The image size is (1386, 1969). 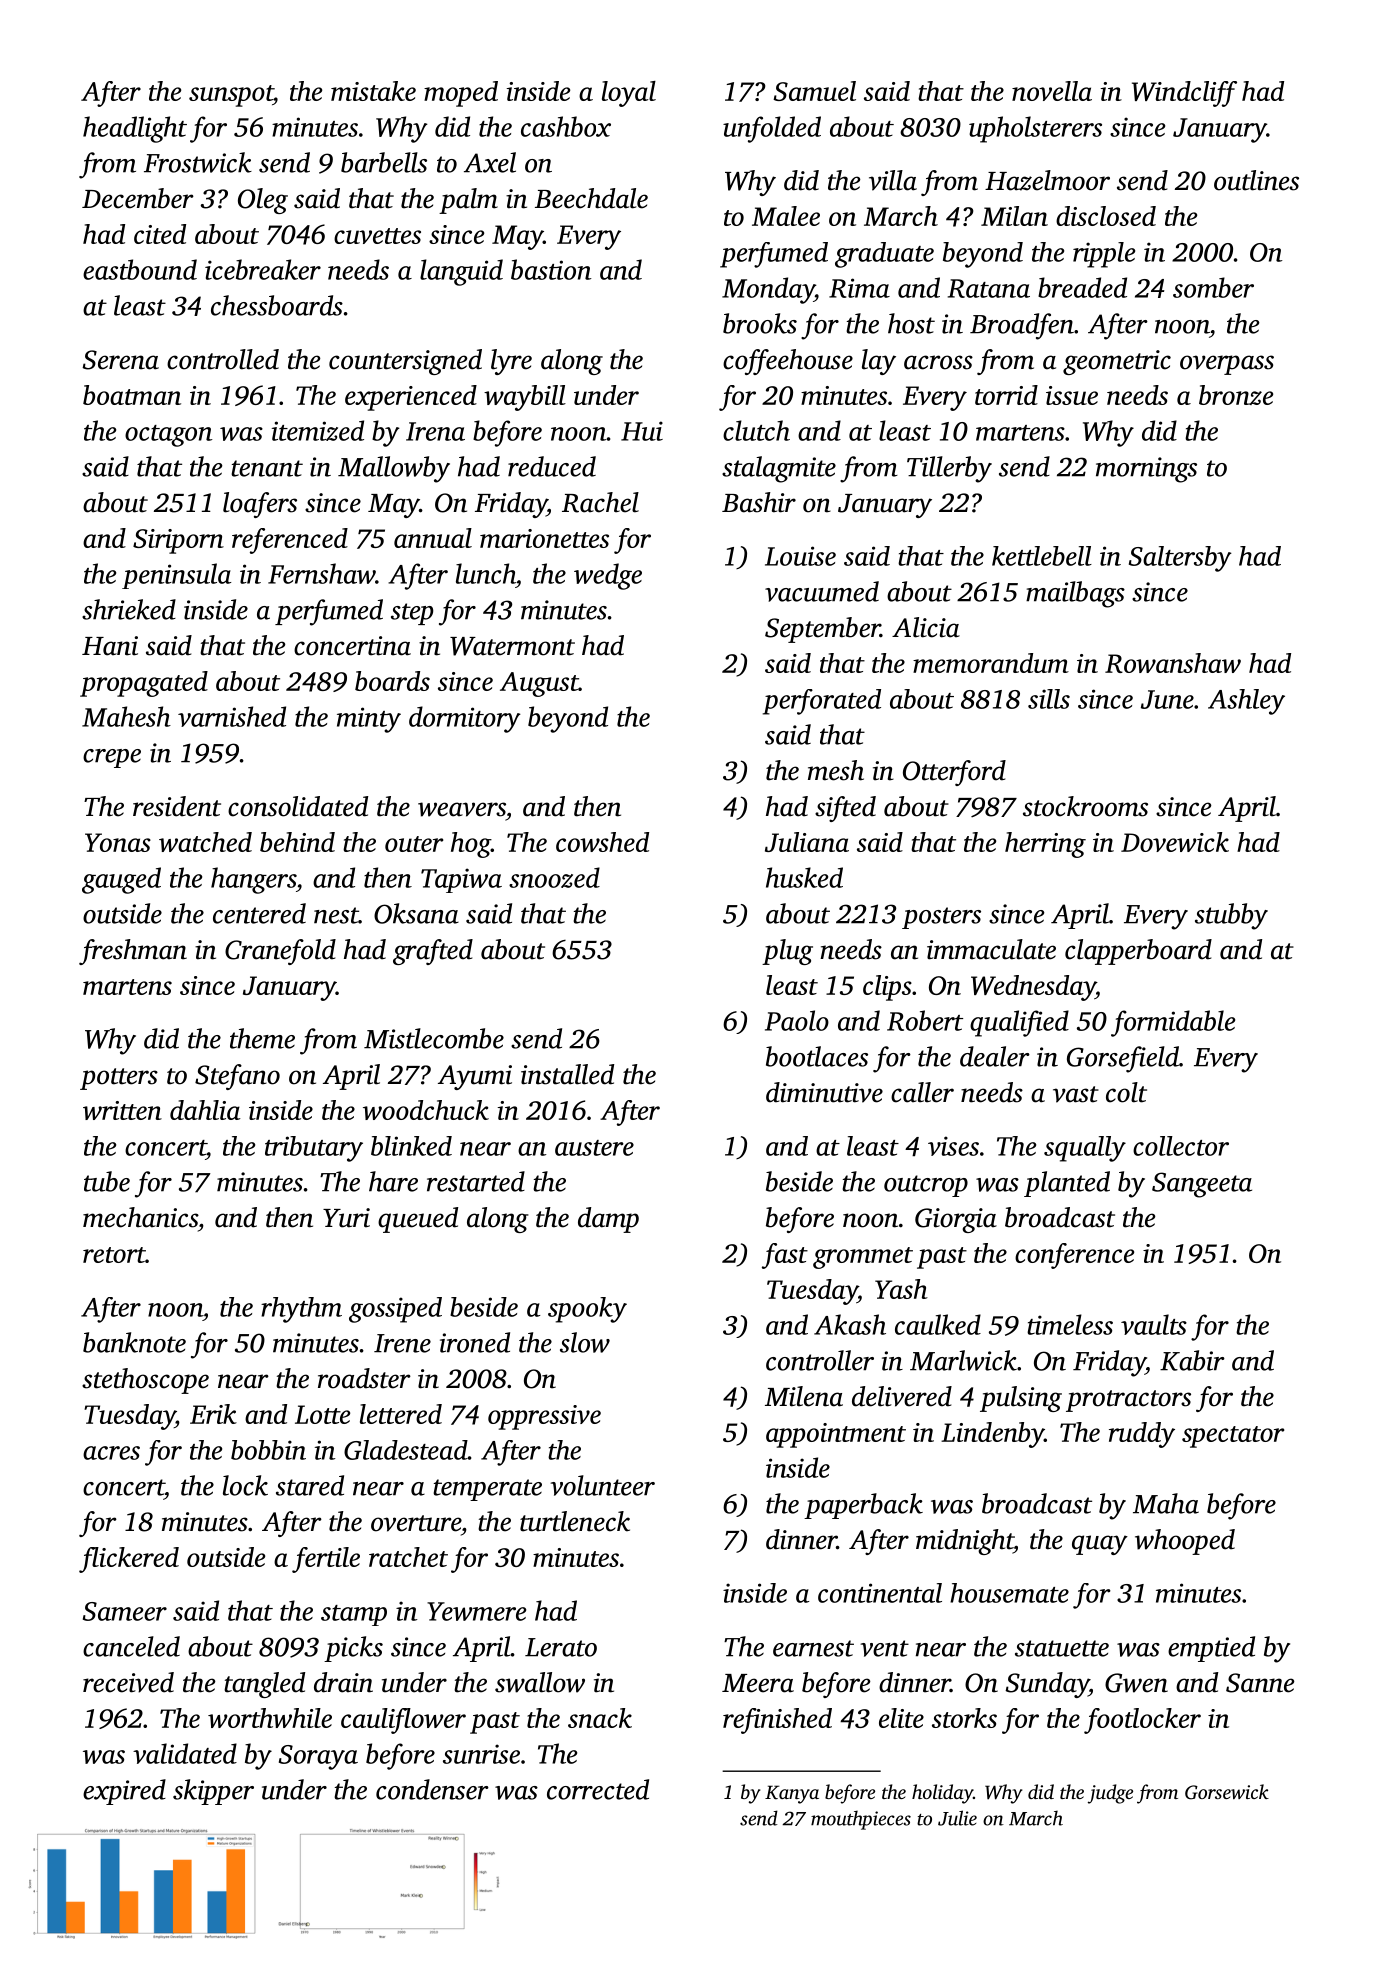 What do you see at coordinates (124, 1792) in the screenshot?
I see `expired` at bounding box center [124, 1792].
